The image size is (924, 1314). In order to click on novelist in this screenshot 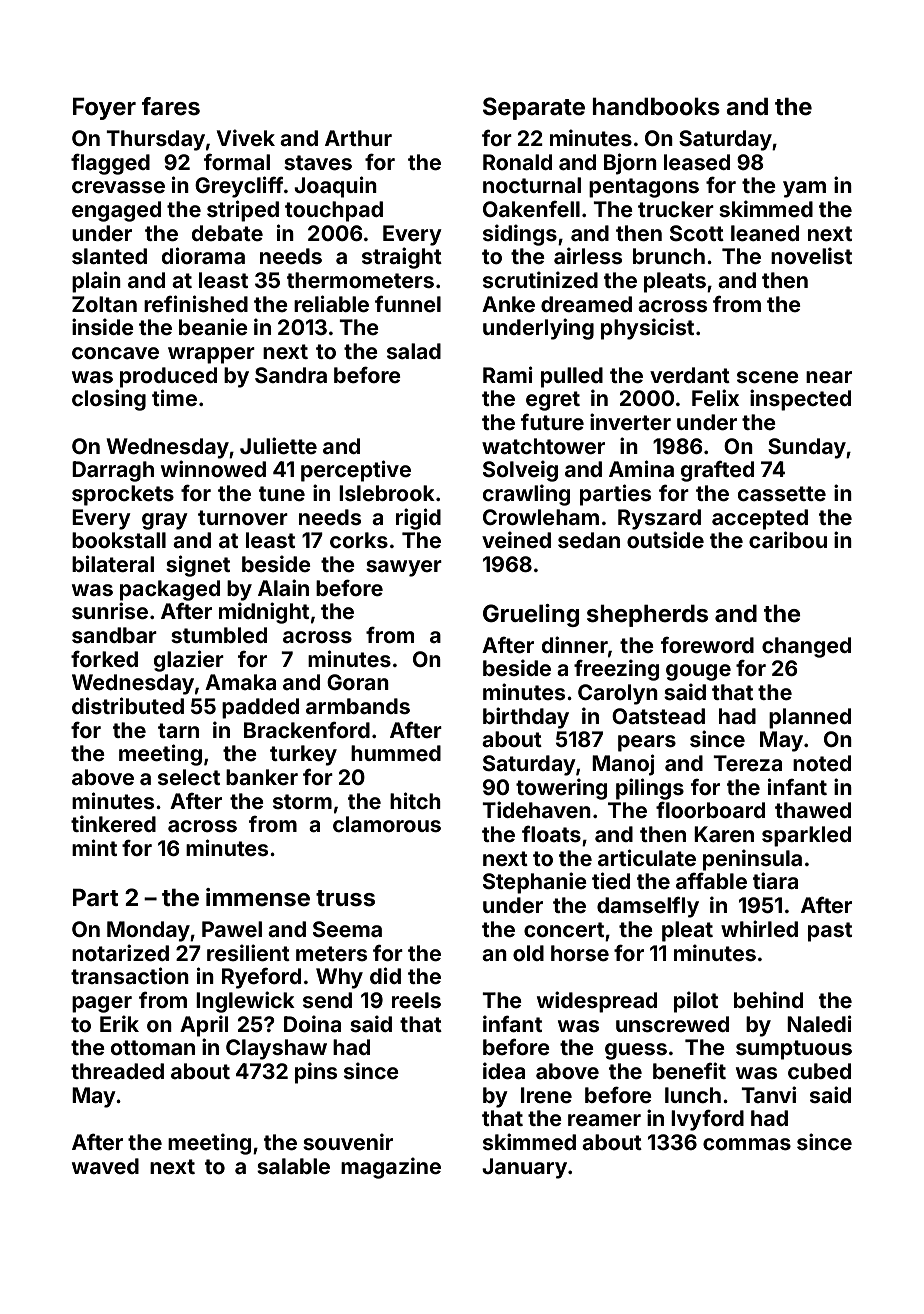, I will do `click(811, 255)`.
